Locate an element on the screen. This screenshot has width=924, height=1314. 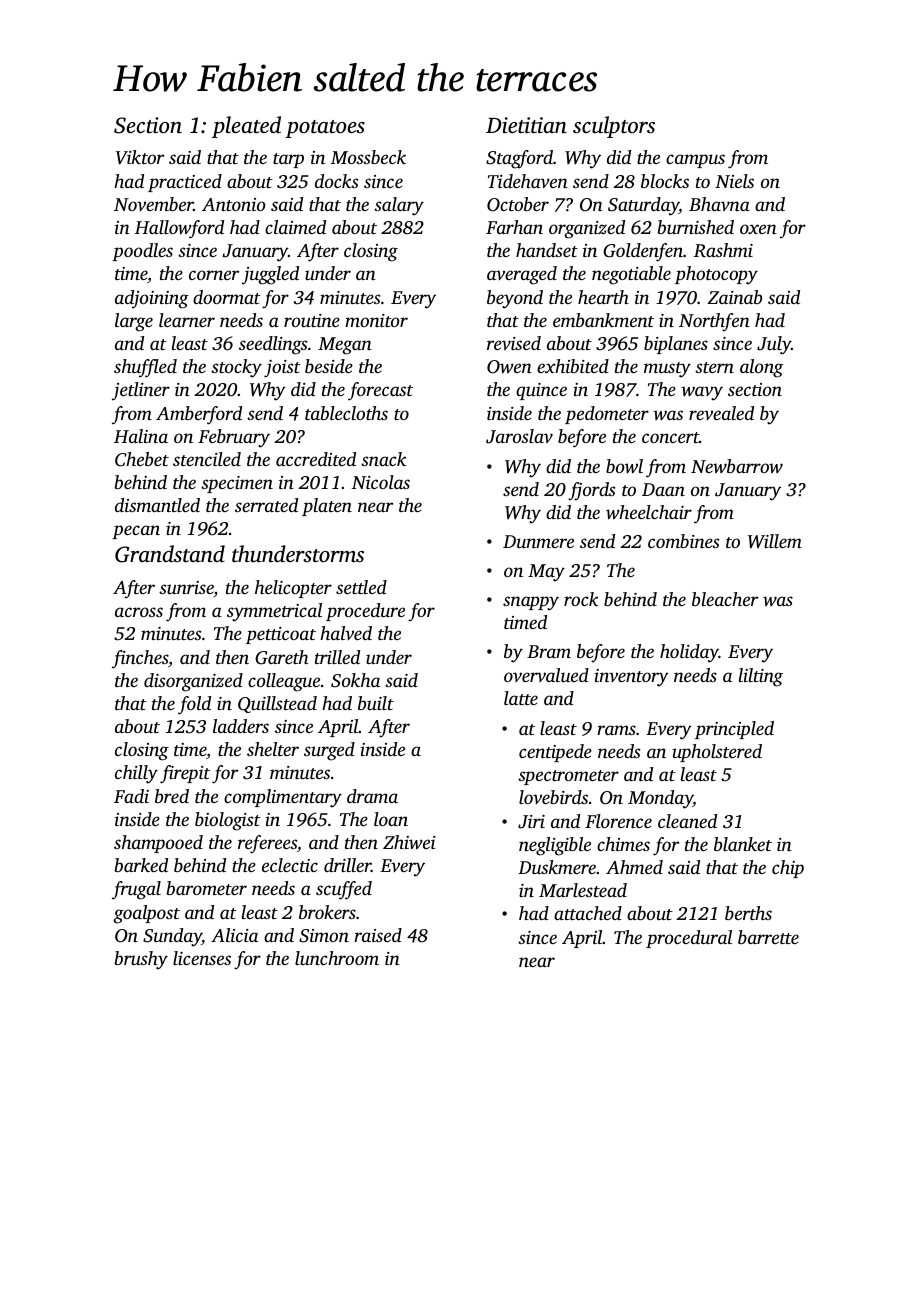
settled is located at coordinates (361, 587).
